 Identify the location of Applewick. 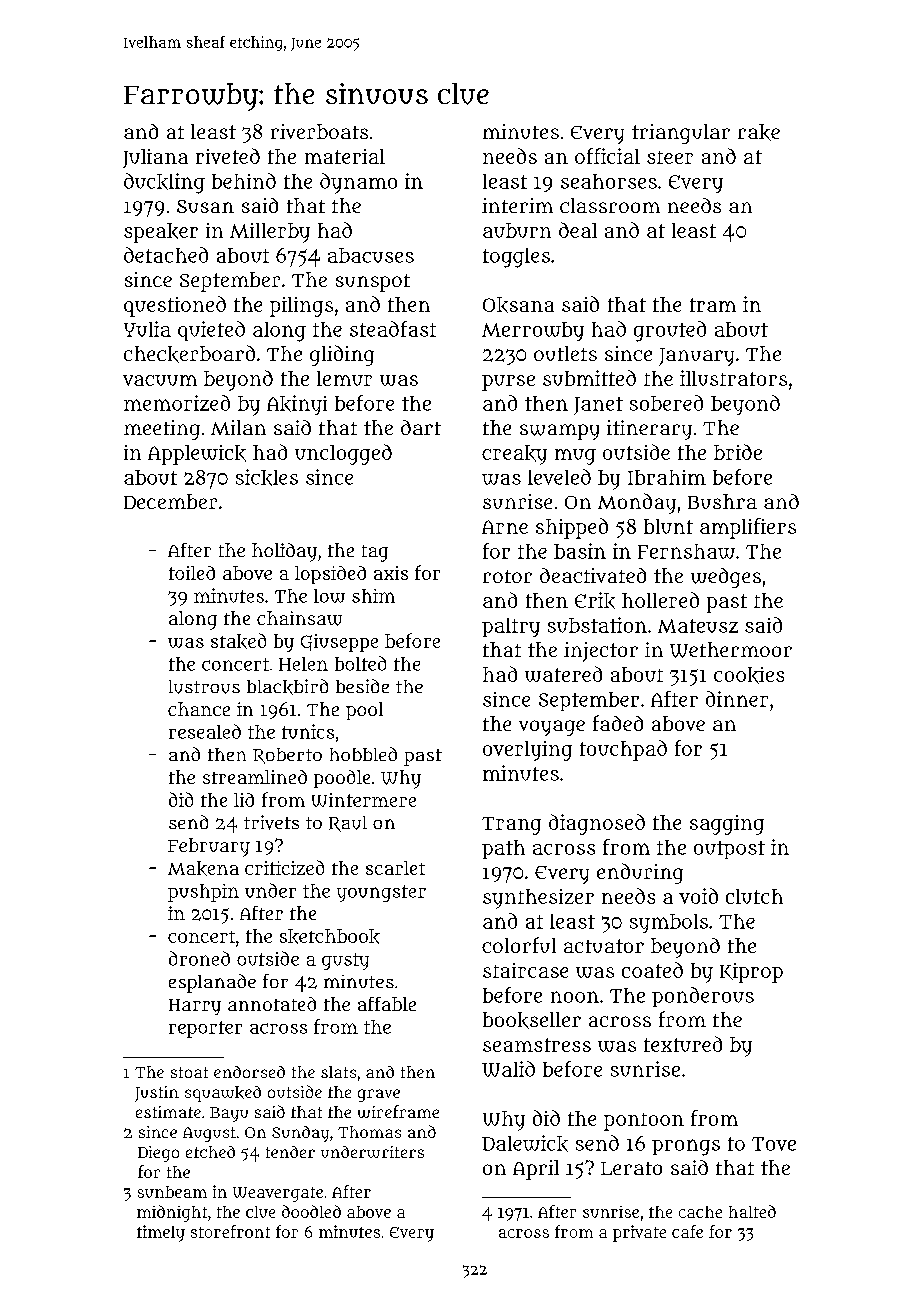
(197, 455).
